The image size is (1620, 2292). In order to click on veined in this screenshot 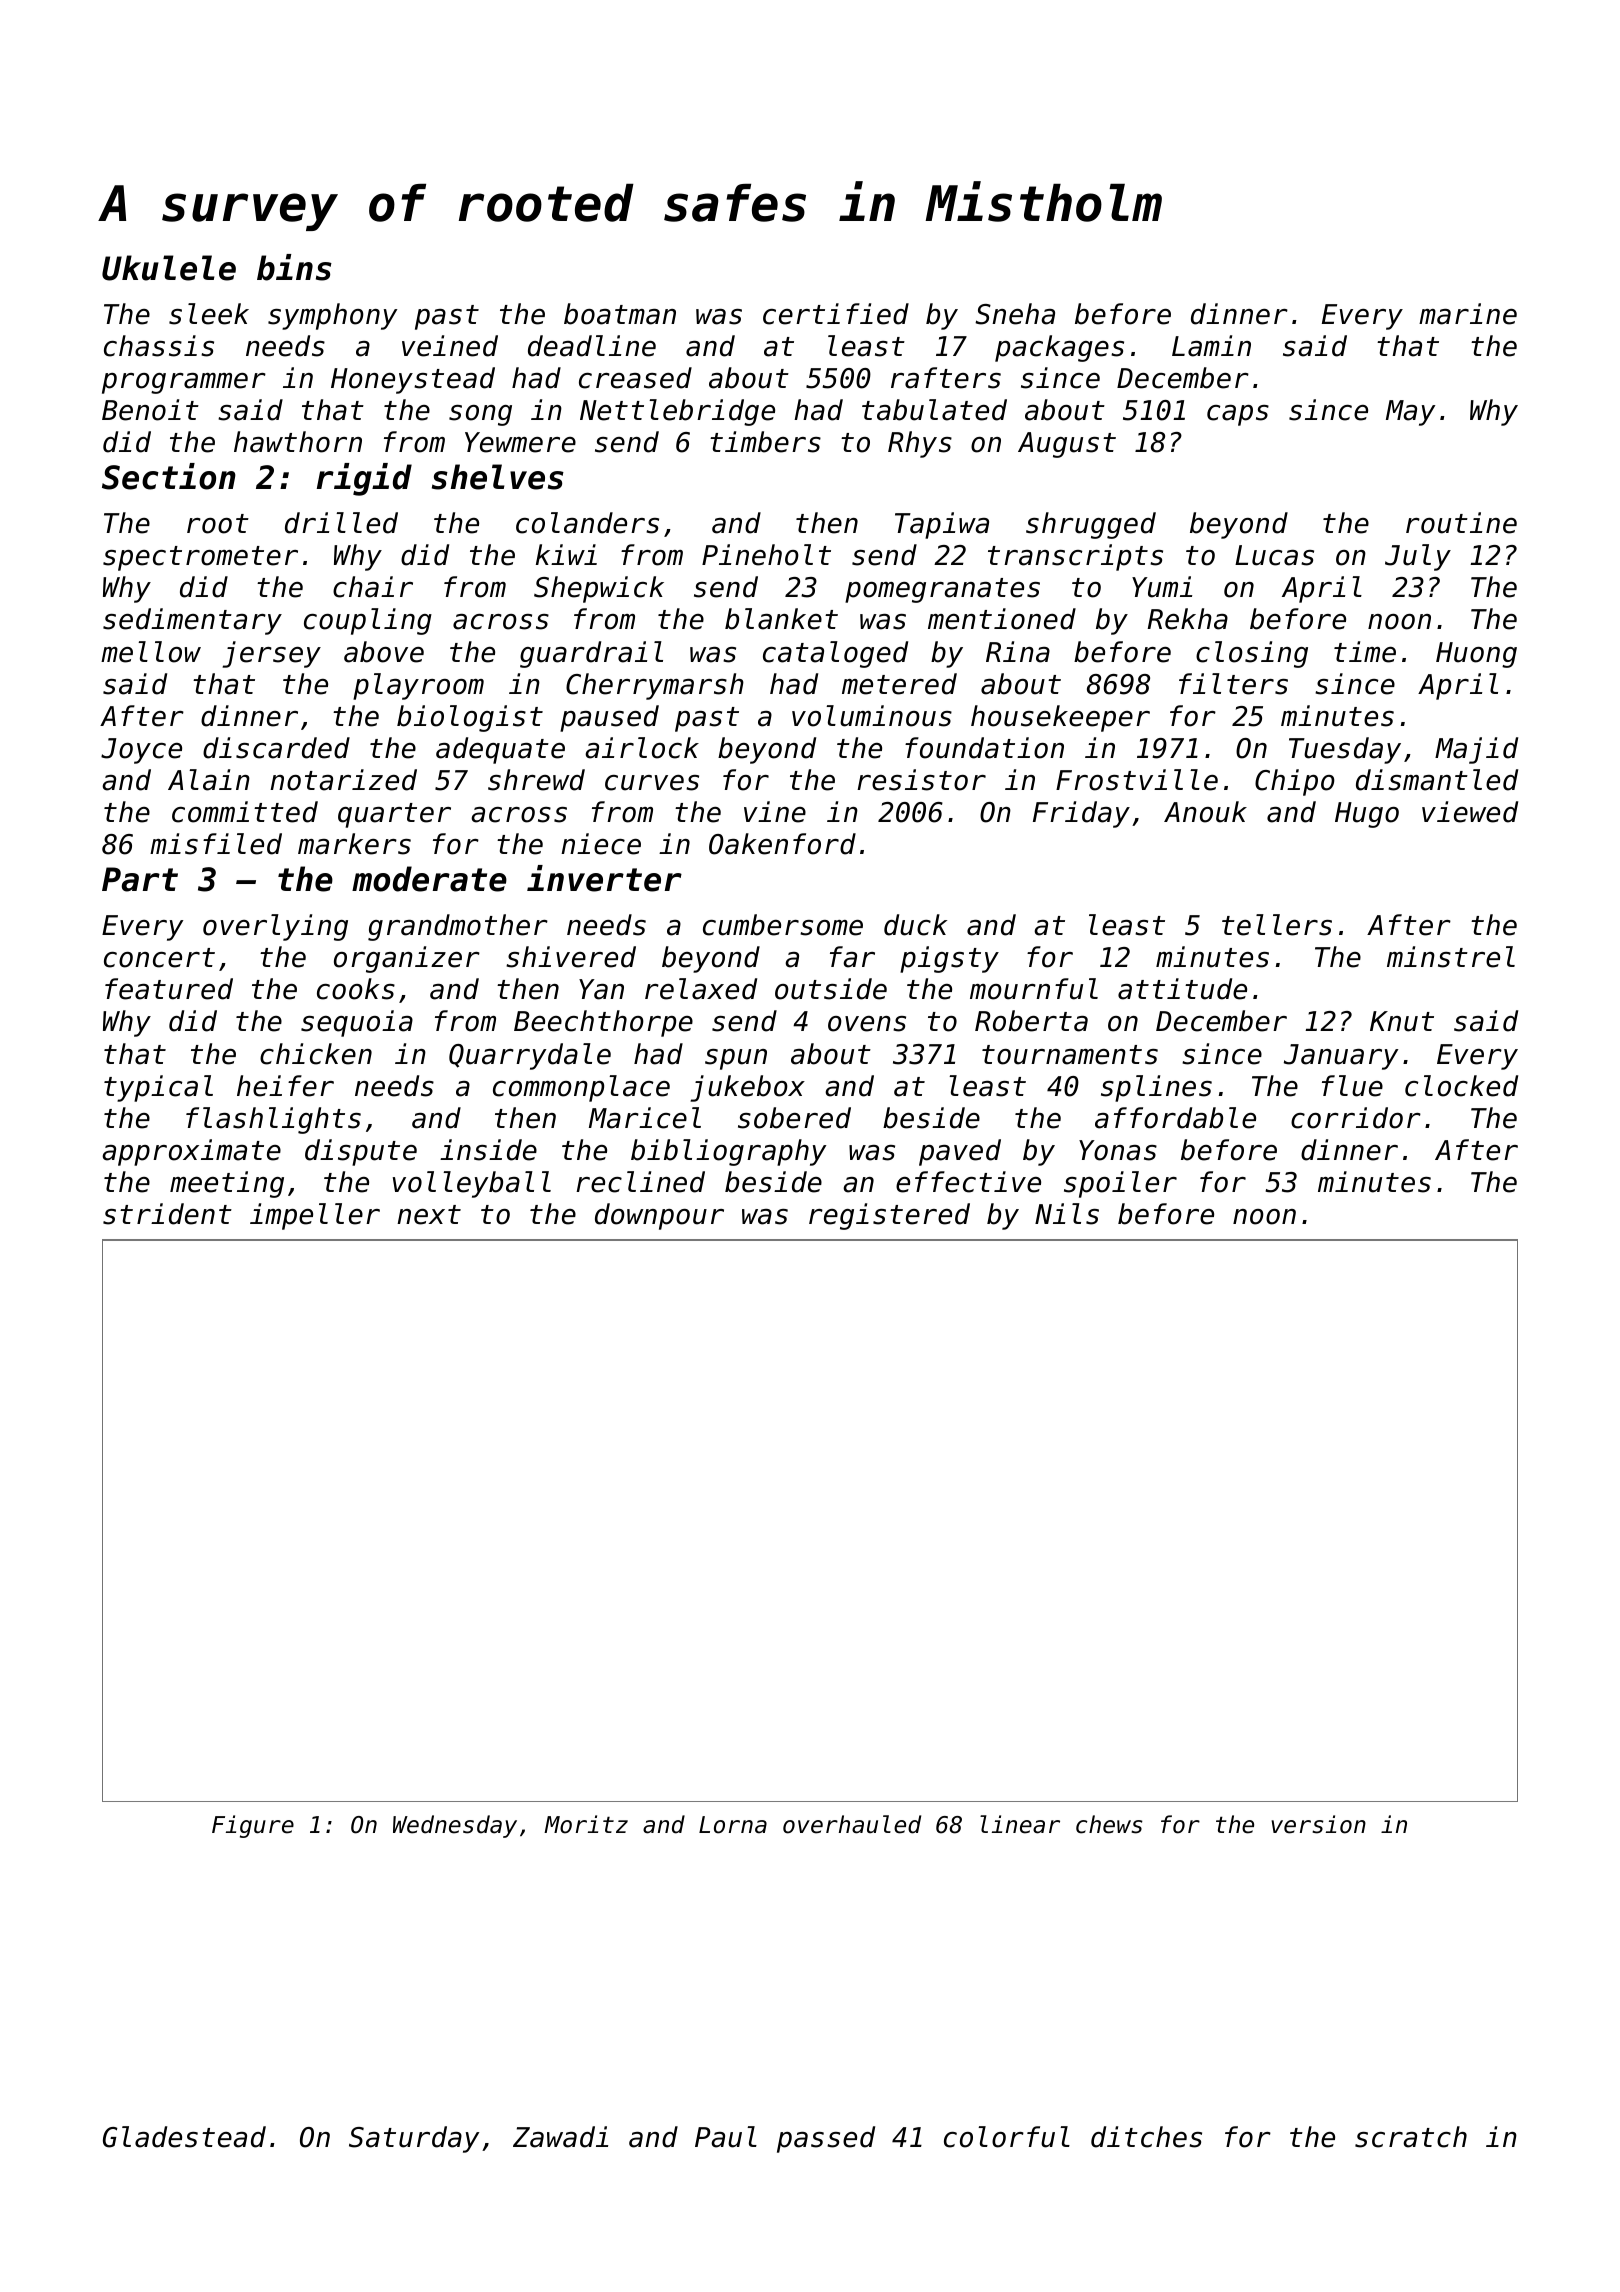, I will do `click(450, 346)`.
